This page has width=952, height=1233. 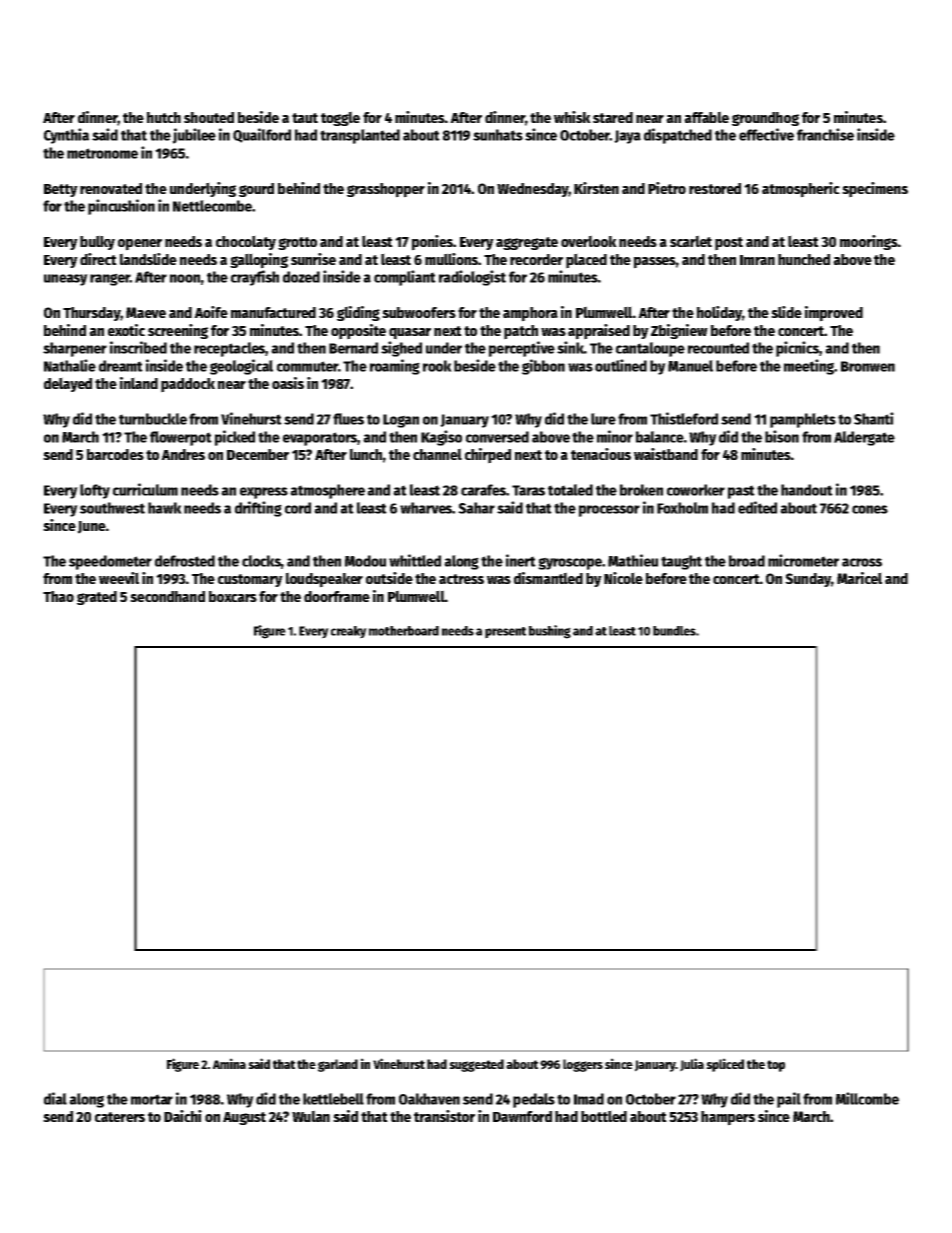 I want to click on creaky, so click(x=349, y=632).
